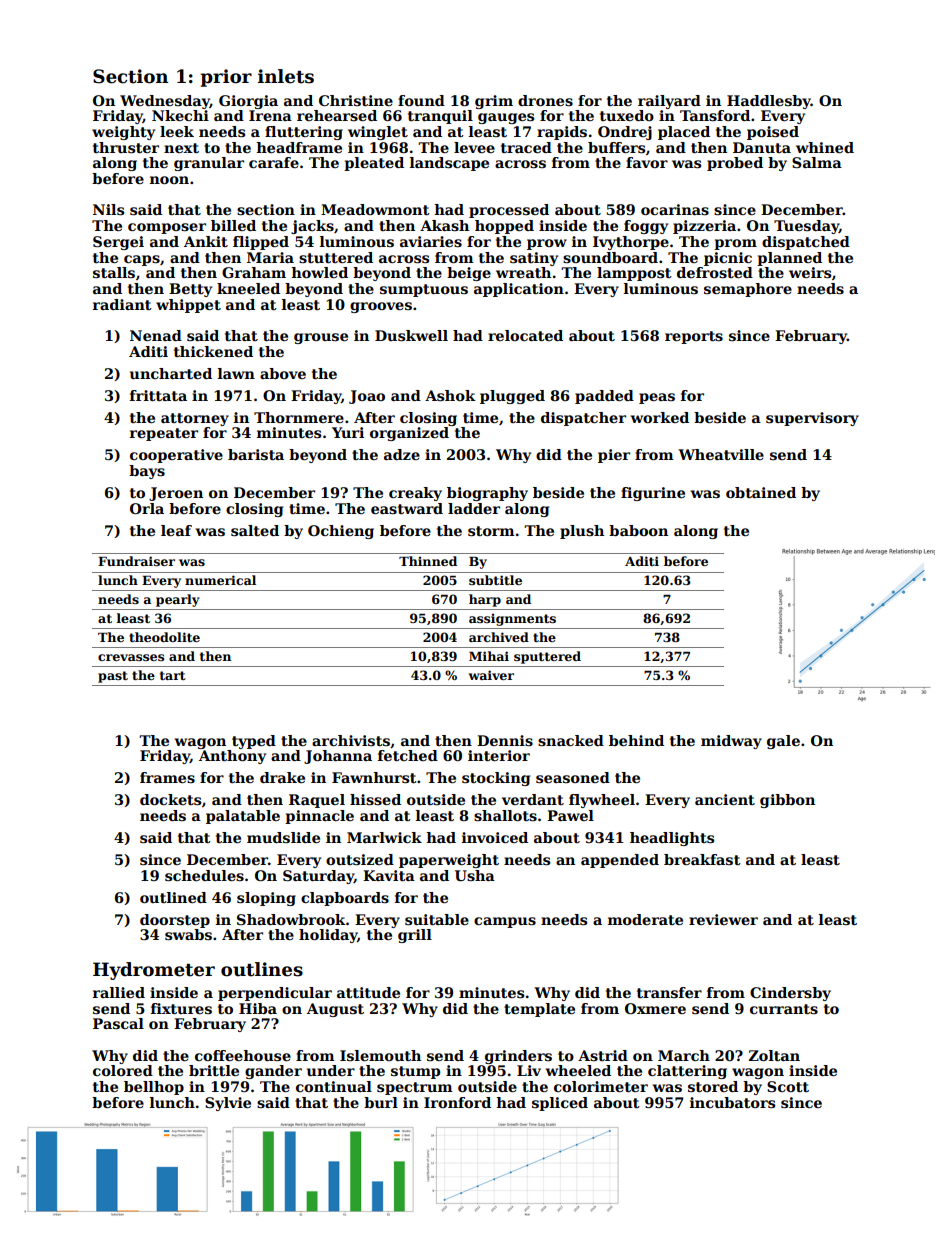  Describe the element at coordinates (545, 100) in the screenshot. I see `drones` at that location.
